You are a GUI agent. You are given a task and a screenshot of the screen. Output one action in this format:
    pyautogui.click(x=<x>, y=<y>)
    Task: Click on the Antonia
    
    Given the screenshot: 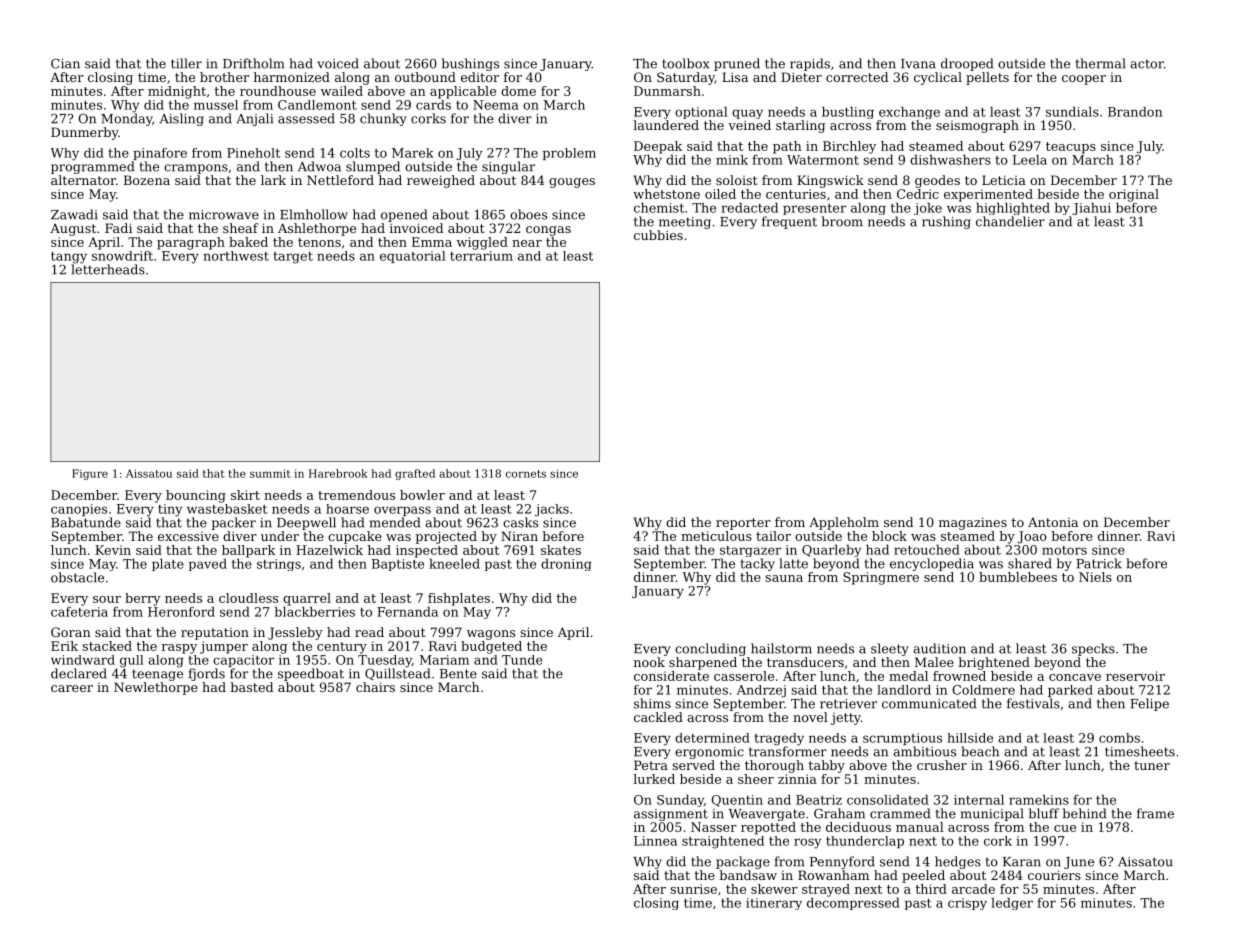 What is the action you would take?
    pyautogui.click(x=1053, y=522)
